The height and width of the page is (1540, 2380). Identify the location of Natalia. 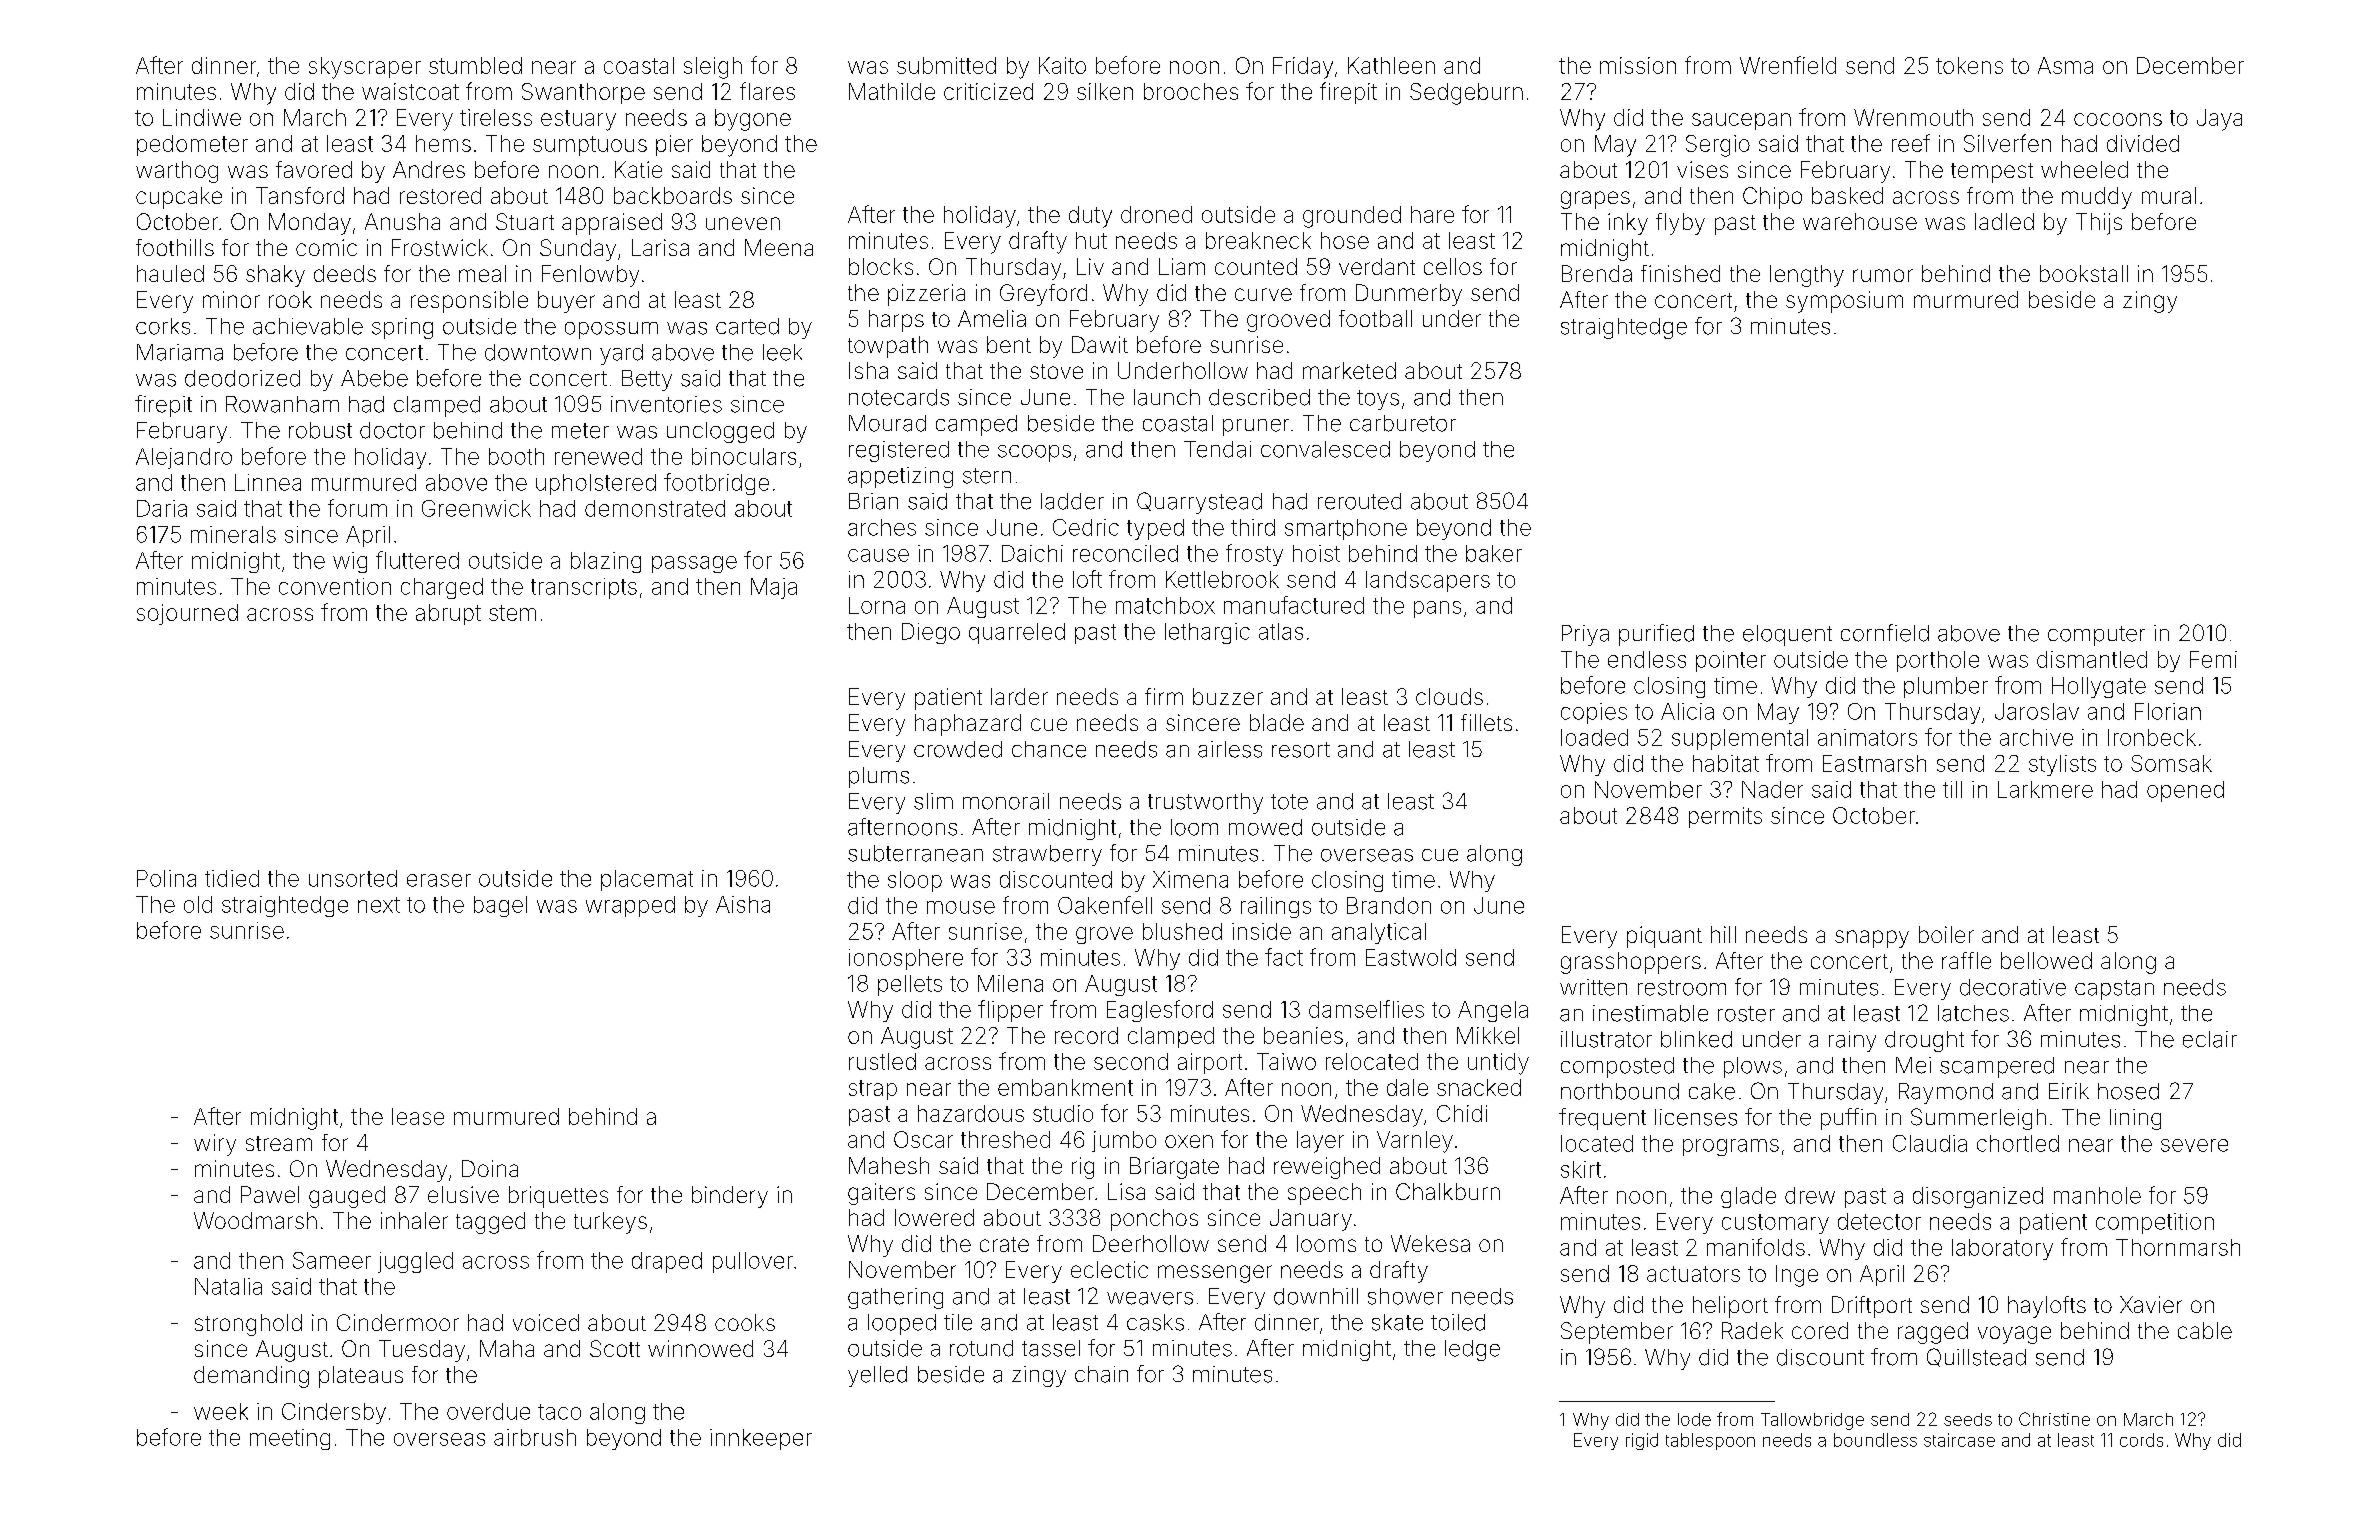
(228, 1286).
